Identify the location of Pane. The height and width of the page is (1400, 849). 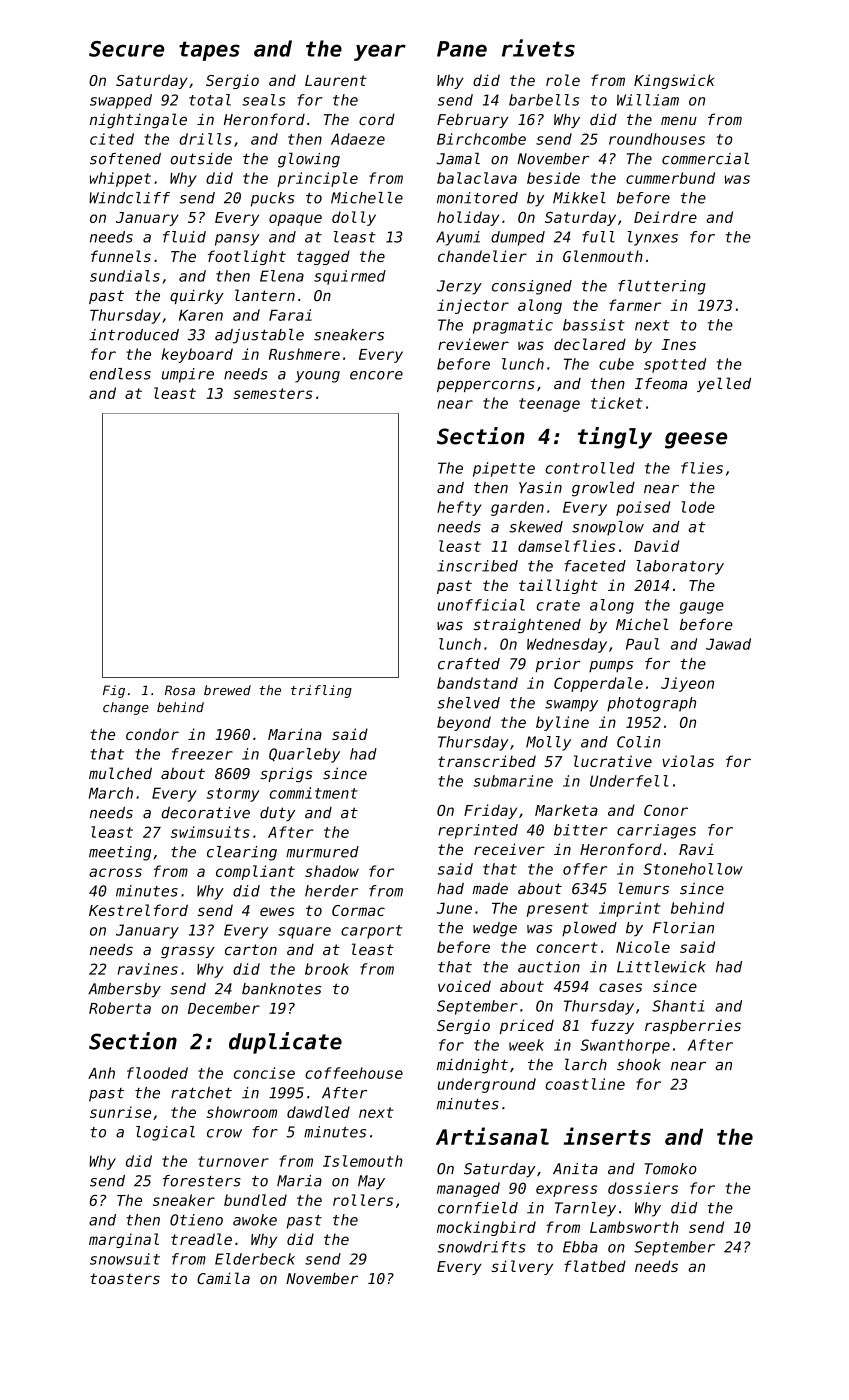
(462, 49).
